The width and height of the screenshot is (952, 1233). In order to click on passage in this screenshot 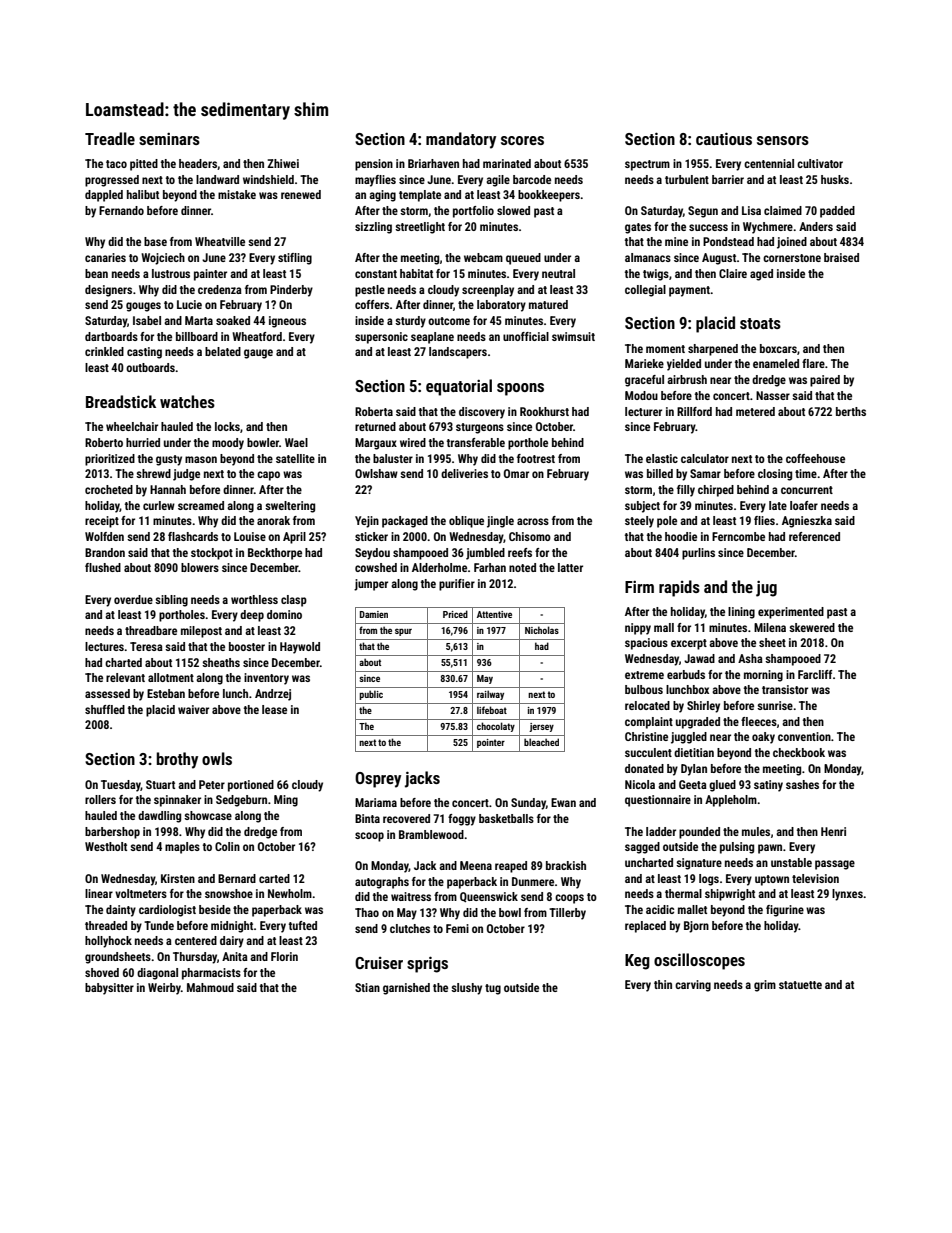, I will do `click(835, 865)`.
